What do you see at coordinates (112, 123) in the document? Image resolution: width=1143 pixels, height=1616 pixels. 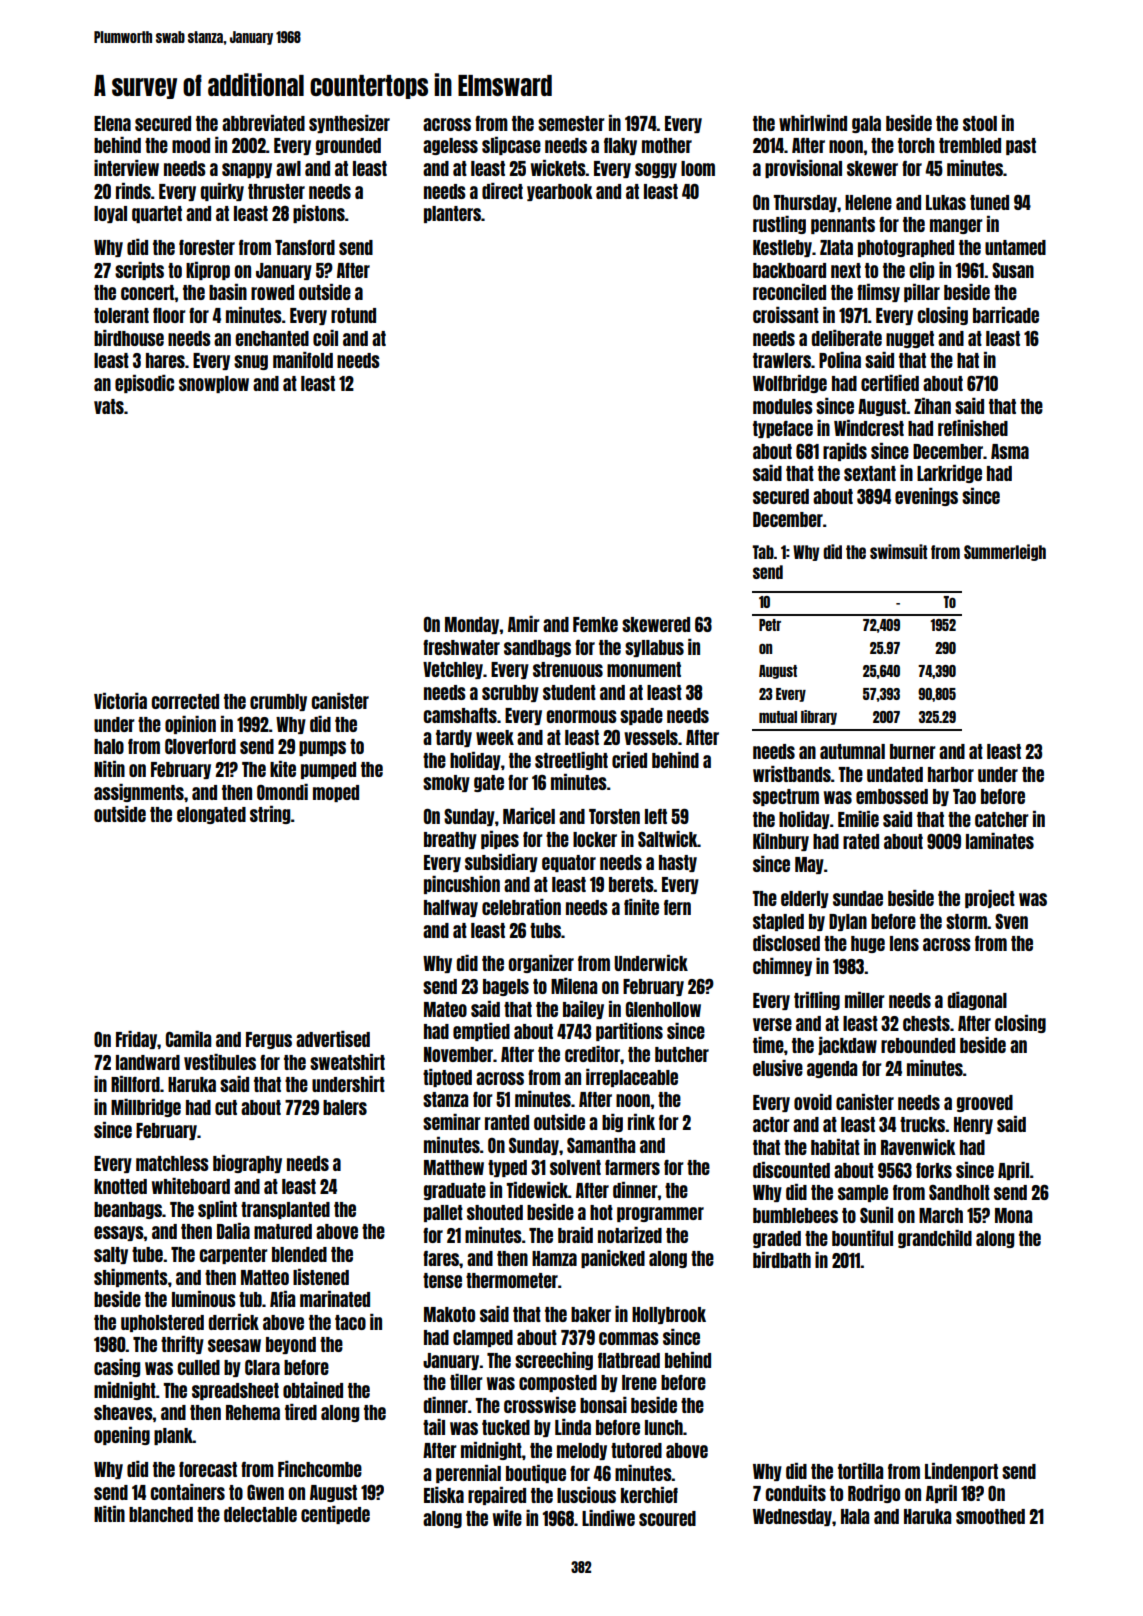 I see `Elena` at bounding box center [112, 123].
